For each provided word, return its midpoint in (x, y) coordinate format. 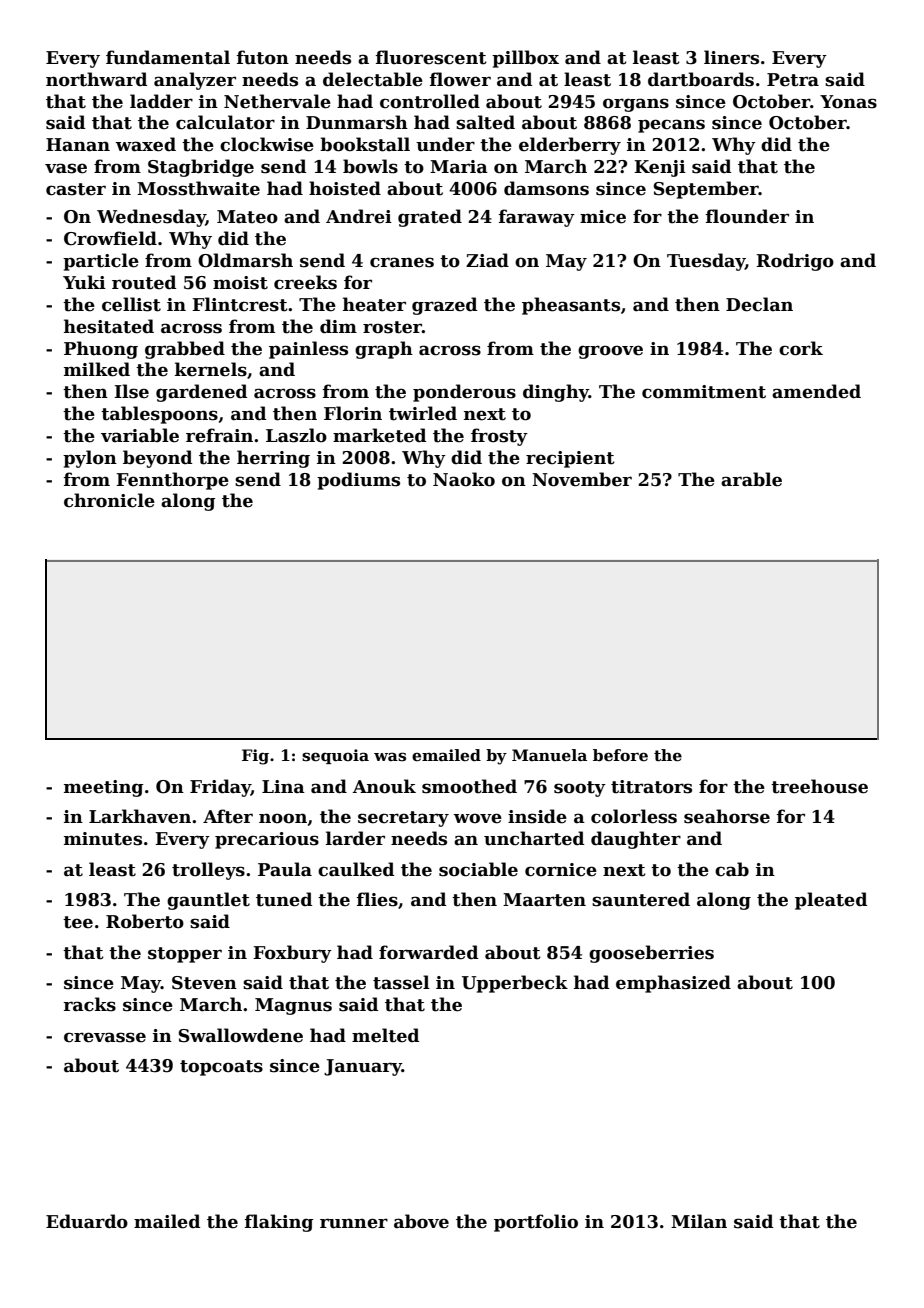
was (390, 757)
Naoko (464, 479)
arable (751, 479)
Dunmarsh (357, 122)
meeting (103, 788)
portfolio (536, 1223)
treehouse (819, 786)
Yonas (848, 102)
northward (96, 79)
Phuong (101, 350)
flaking (279, 1223)
